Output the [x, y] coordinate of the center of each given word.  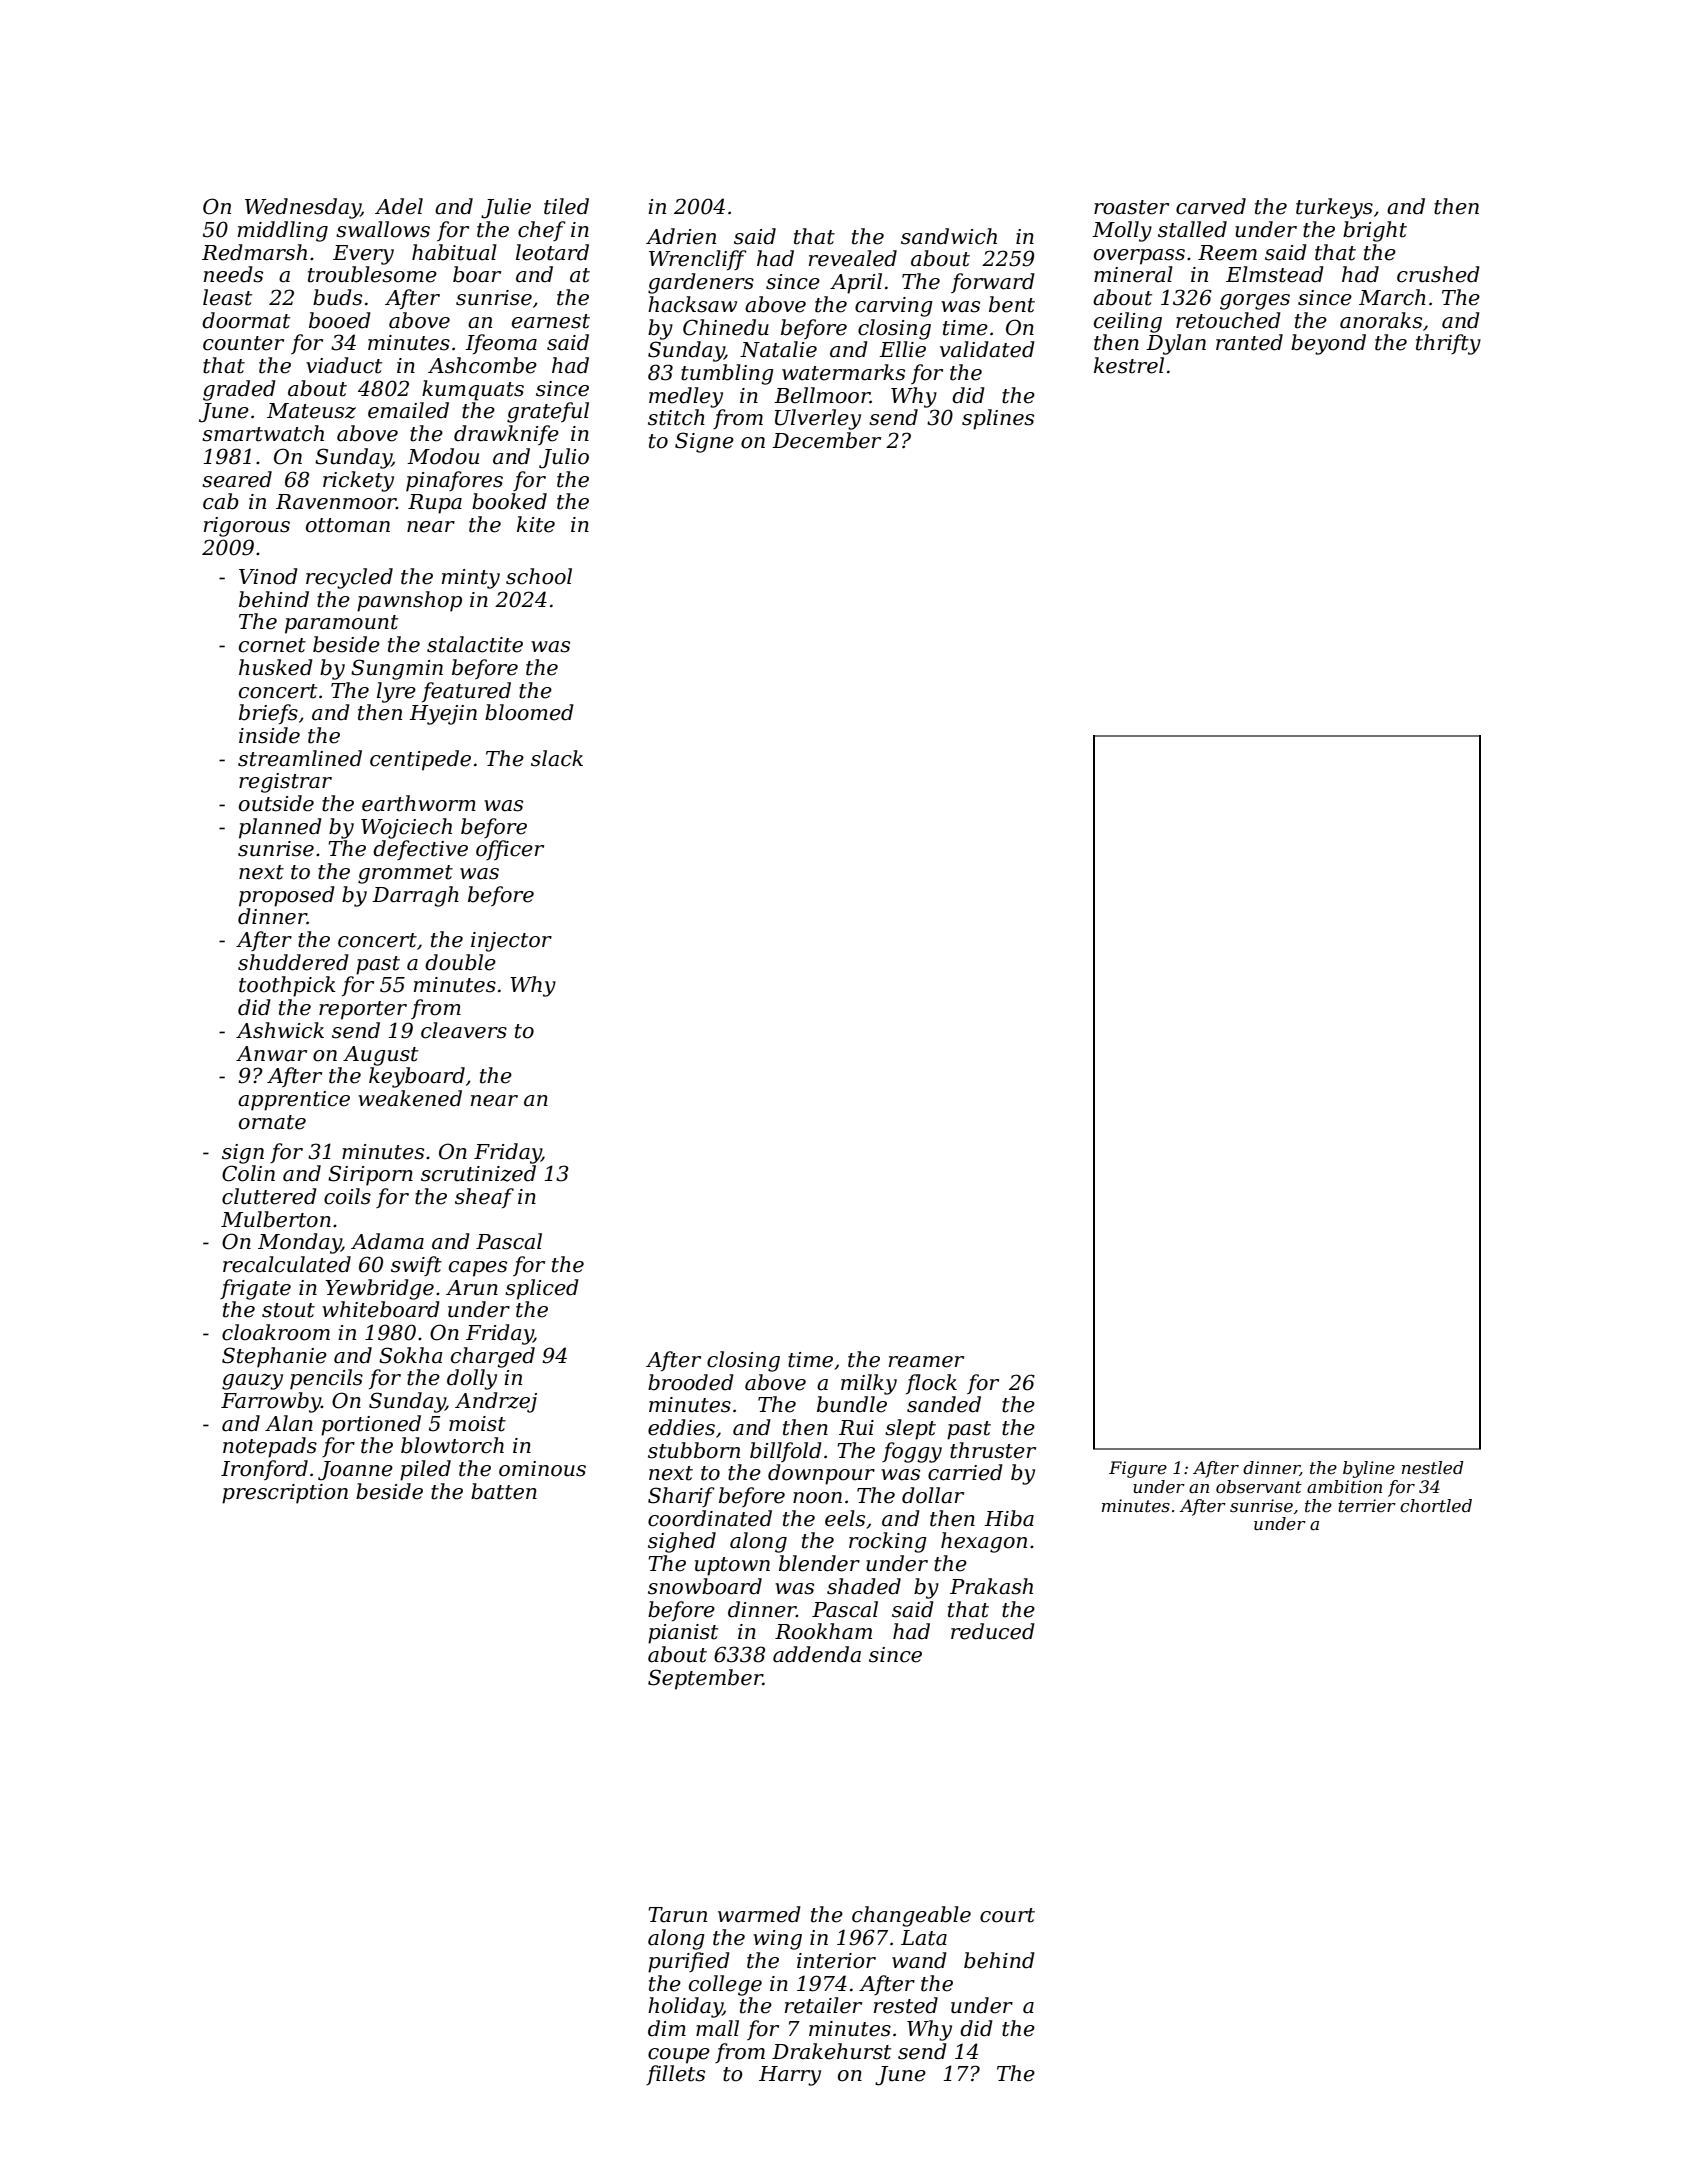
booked [509, 501]
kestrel [1129, 365]
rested [906, 2005]
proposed [287, 896]
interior [836, 1961]
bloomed [529, 712]
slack [557, 758]
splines [998, 419]
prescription [285, 1494]
